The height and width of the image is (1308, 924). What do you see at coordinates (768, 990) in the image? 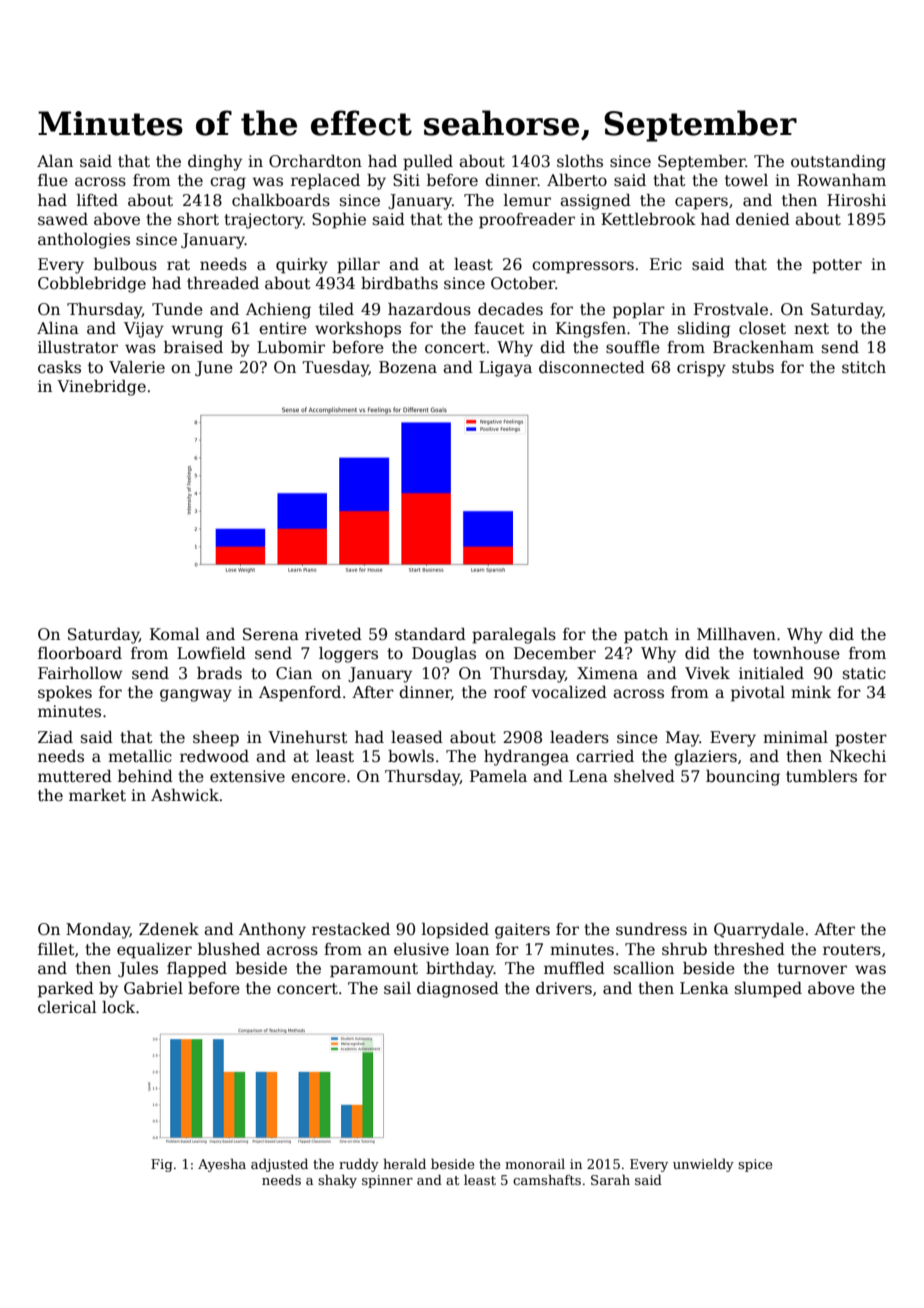
I see `slumped` at bounding box center [768, 990].
